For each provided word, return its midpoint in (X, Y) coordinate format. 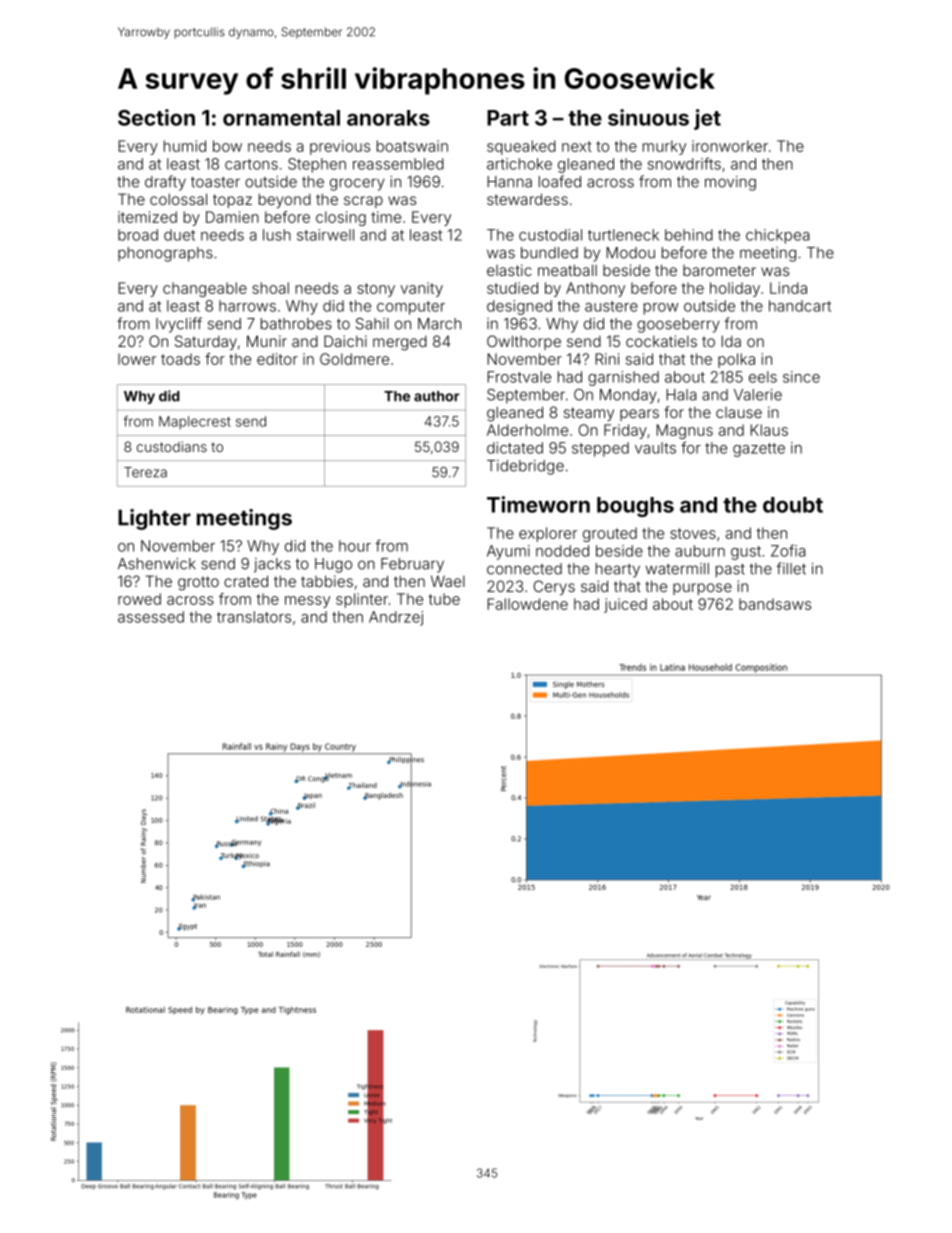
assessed (151, 617)
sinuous (648, 117)
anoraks (388, 118)
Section (156, 117)
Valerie (758, 395)
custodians (172, 446)
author (437, 396)
